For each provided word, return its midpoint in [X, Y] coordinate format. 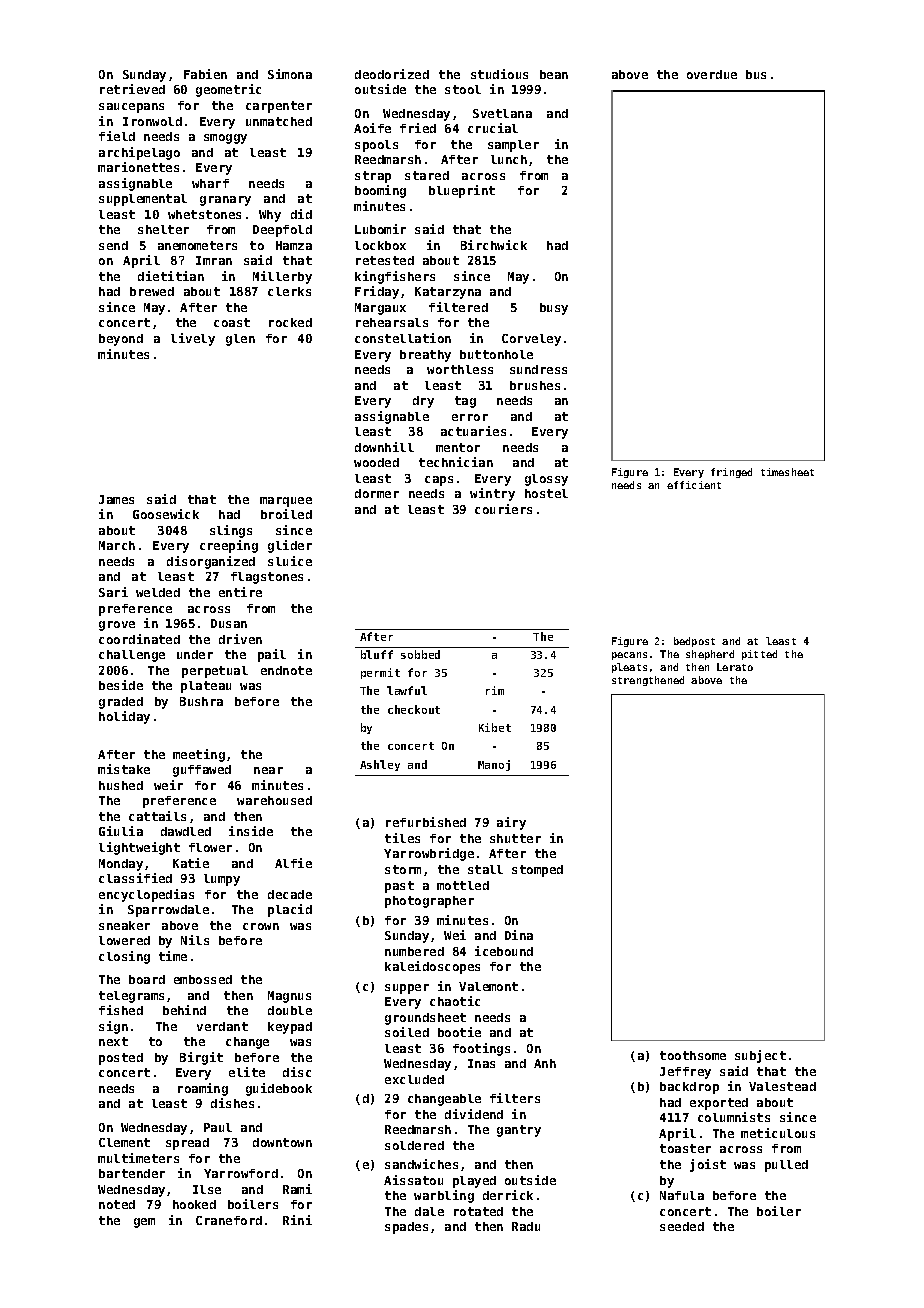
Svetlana [502, 113]
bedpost [694, 642]
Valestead [782, 1086]
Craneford [229, 1220]
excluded [414, 1079]
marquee [286, 502]
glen [240, 340]
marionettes [138, 167]
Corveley [531, 340]
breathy [425, 356]
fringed [731, 473]
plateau [206, 687]
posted [121, 1059]
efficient [694, 485]
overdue [712, 74]
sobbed [420, 654]
